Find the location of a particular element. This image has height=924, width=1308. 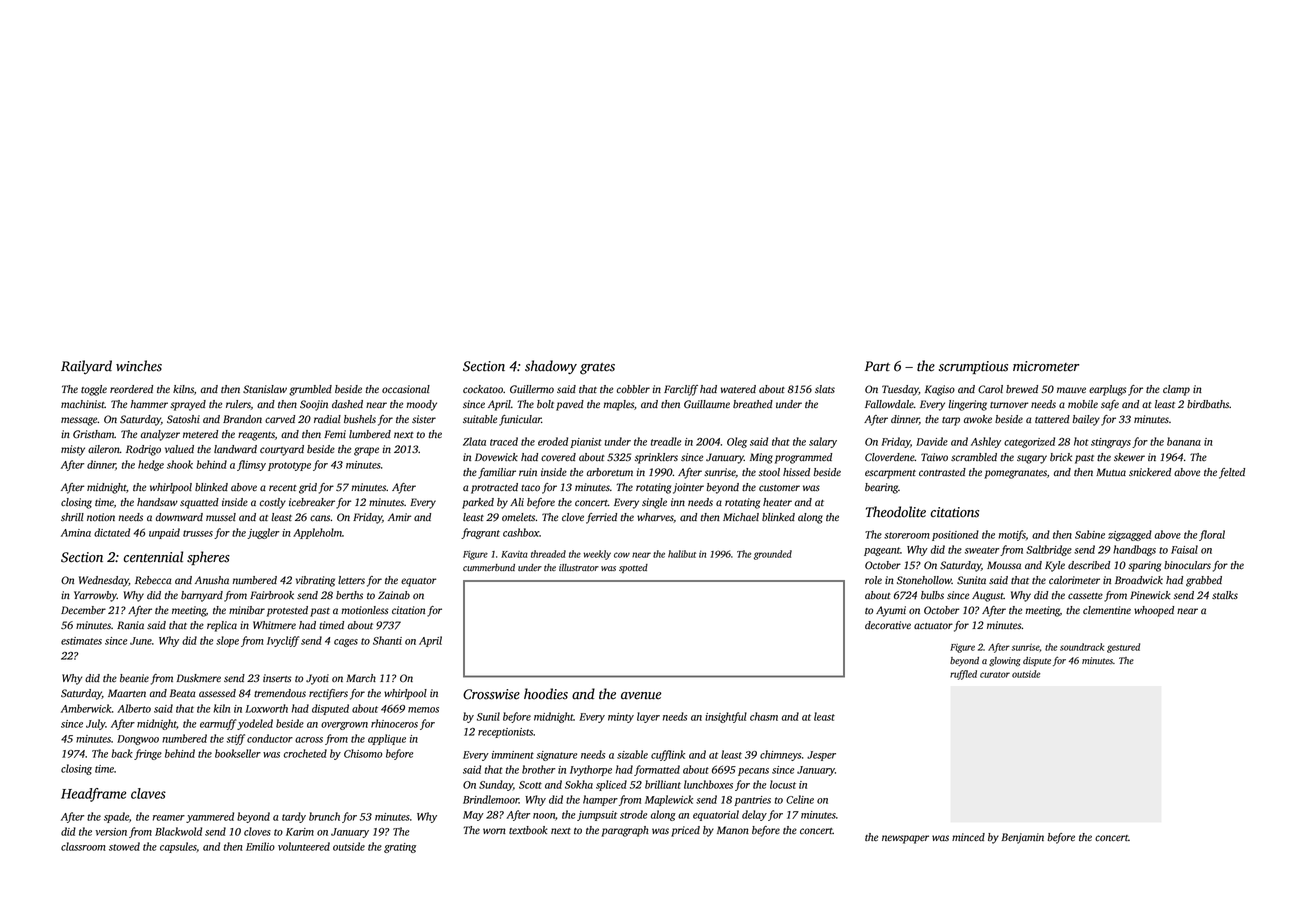

maples is located at coordinates (618, 405).
